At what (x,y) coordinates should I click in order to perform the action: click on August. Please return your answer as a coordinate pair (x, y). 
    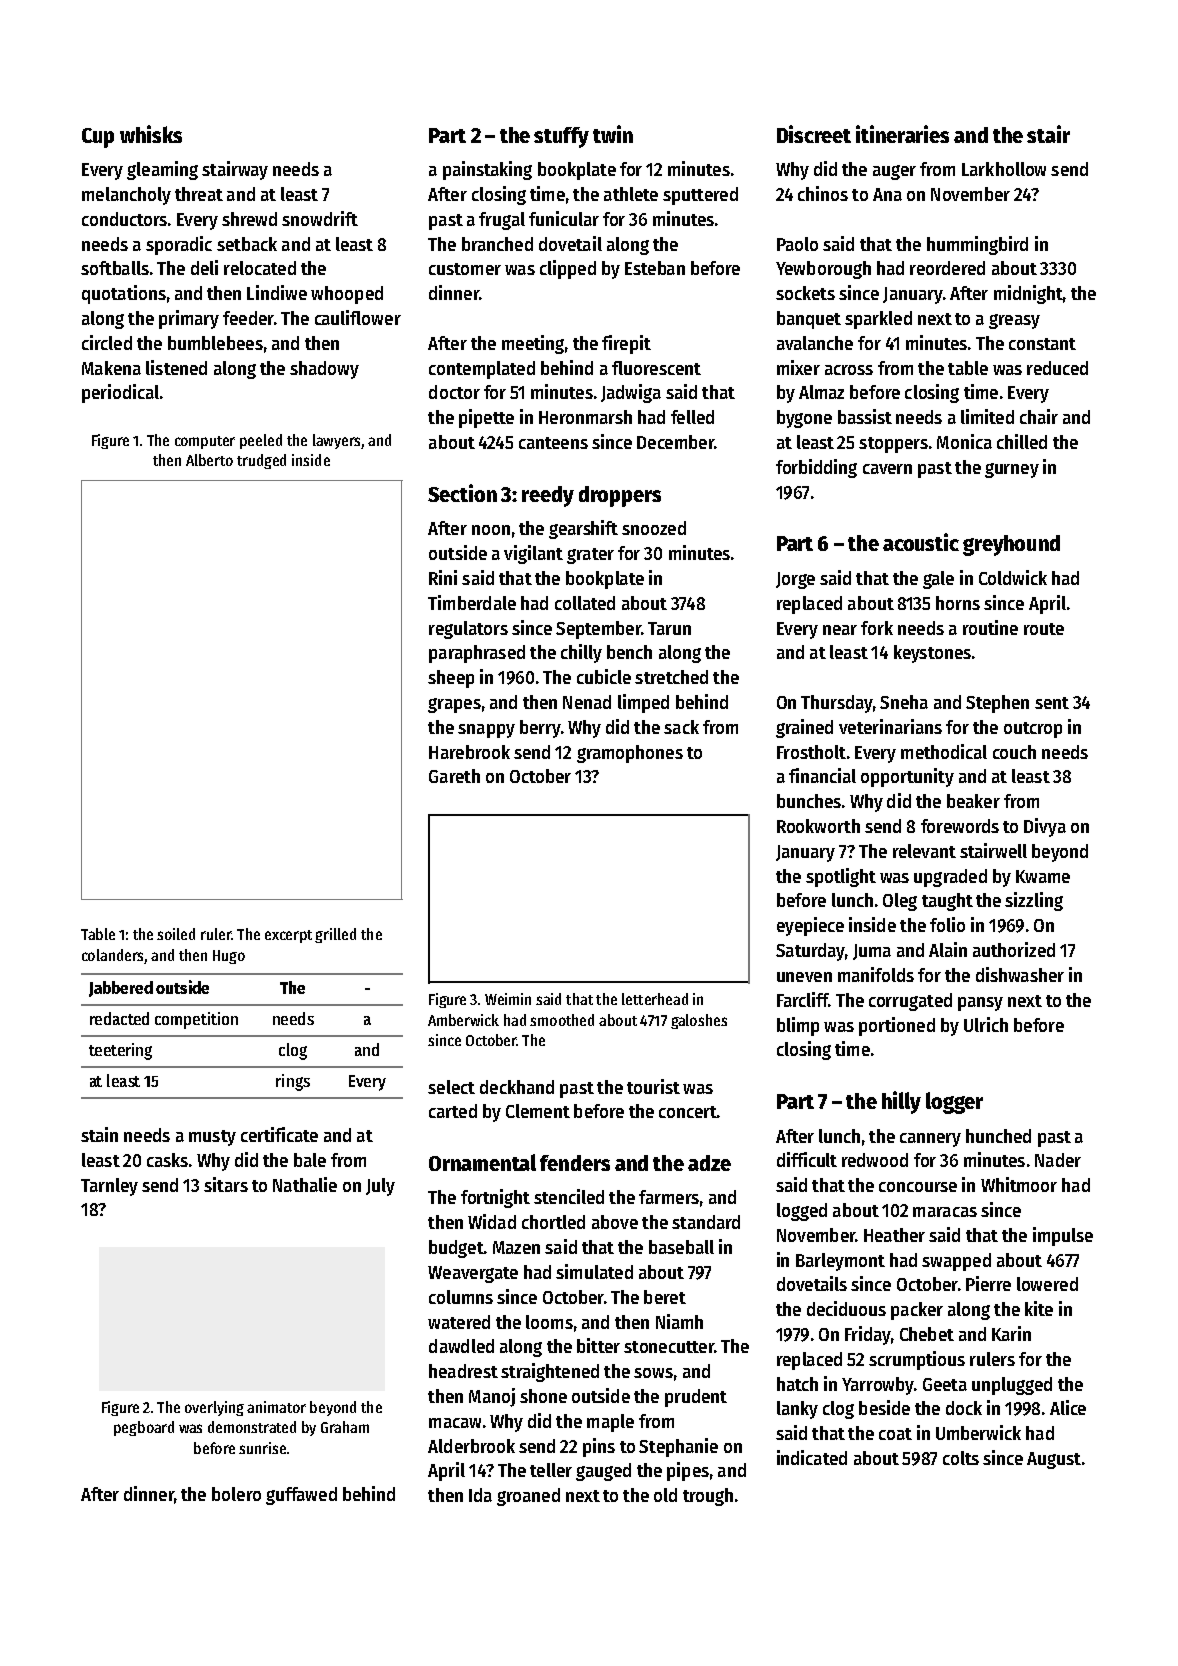
    Looking at the image, I should click on (1054, 1460).
